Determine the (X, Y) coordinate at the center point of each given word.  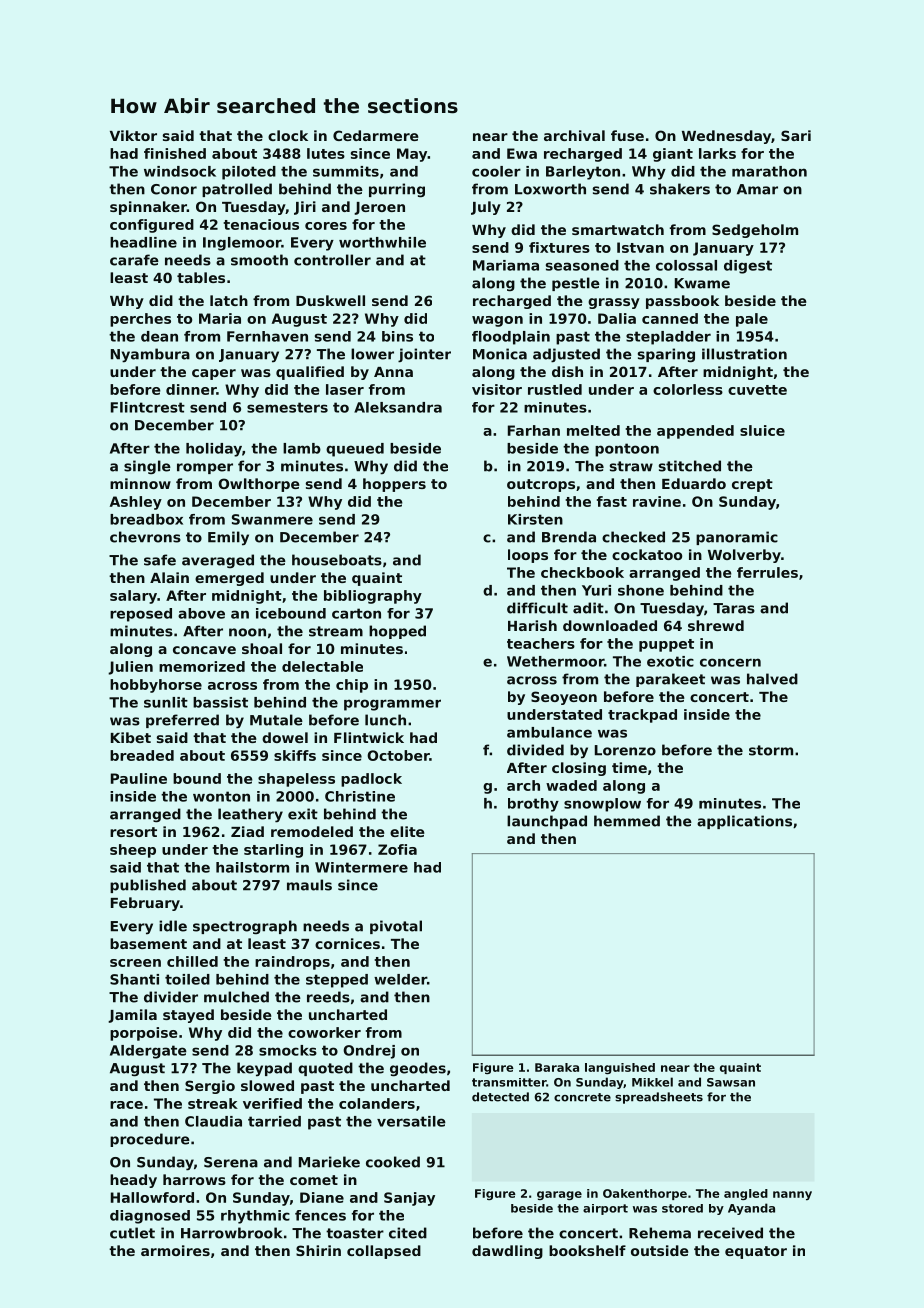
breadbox (146, 519)
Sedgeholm (755, 231)
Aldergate (148, 1052)
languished (620, 1068)
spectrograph (245, 927)
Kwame (702, 283)
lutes (326, 153)
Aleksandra (398, 407)
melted (593, 430)
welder (400, 979)
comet (314, 1180)
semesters (287, 407)
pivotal (396, 927)
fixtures (559, 247)
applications (744, 822)
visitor (497, 389)
